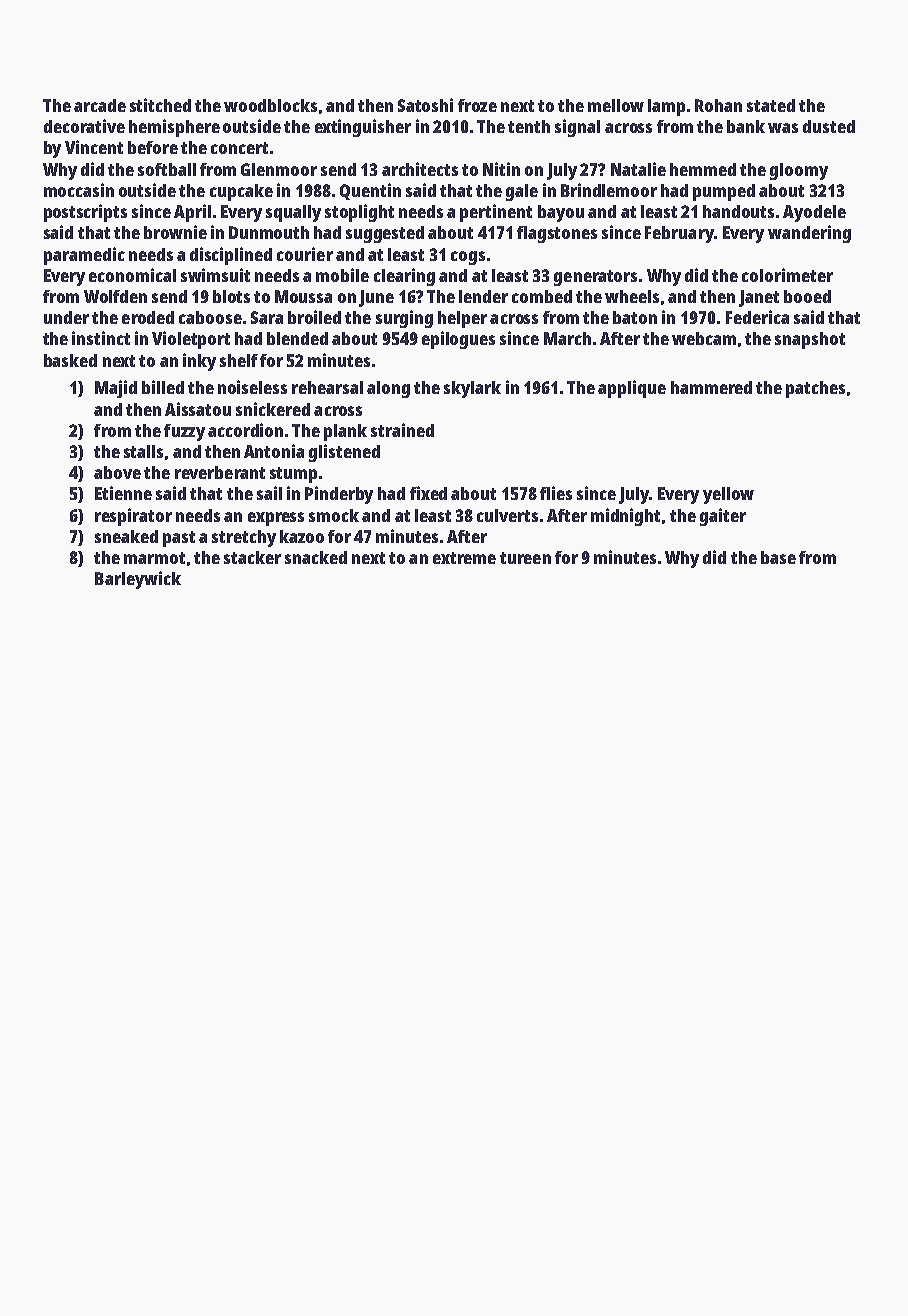  Describe the element at coordinates (635, 317) in the page. I see `baton` at that location.
